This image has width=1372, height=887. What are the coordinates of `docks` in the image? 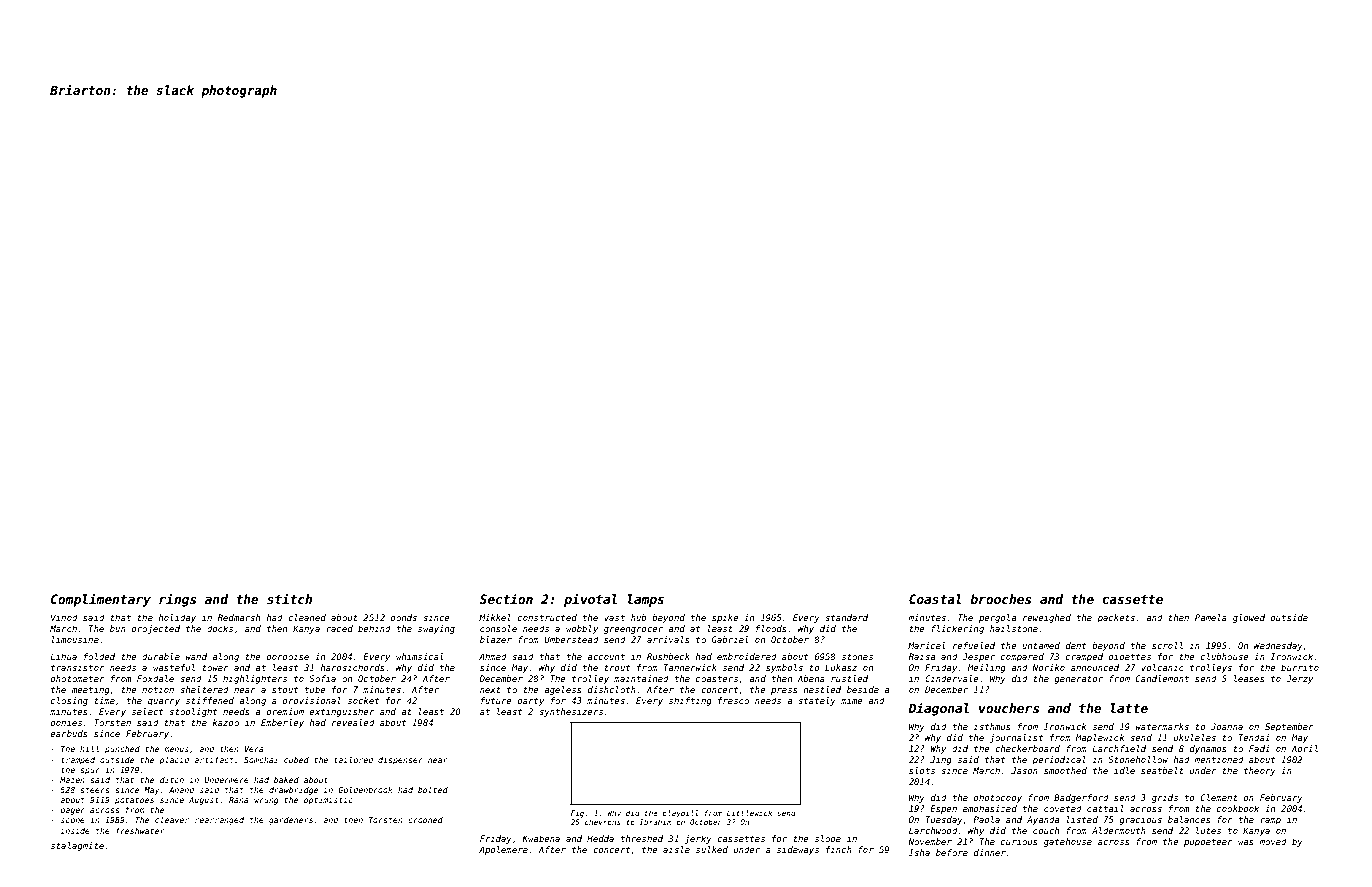 It's located at (220, 628).
